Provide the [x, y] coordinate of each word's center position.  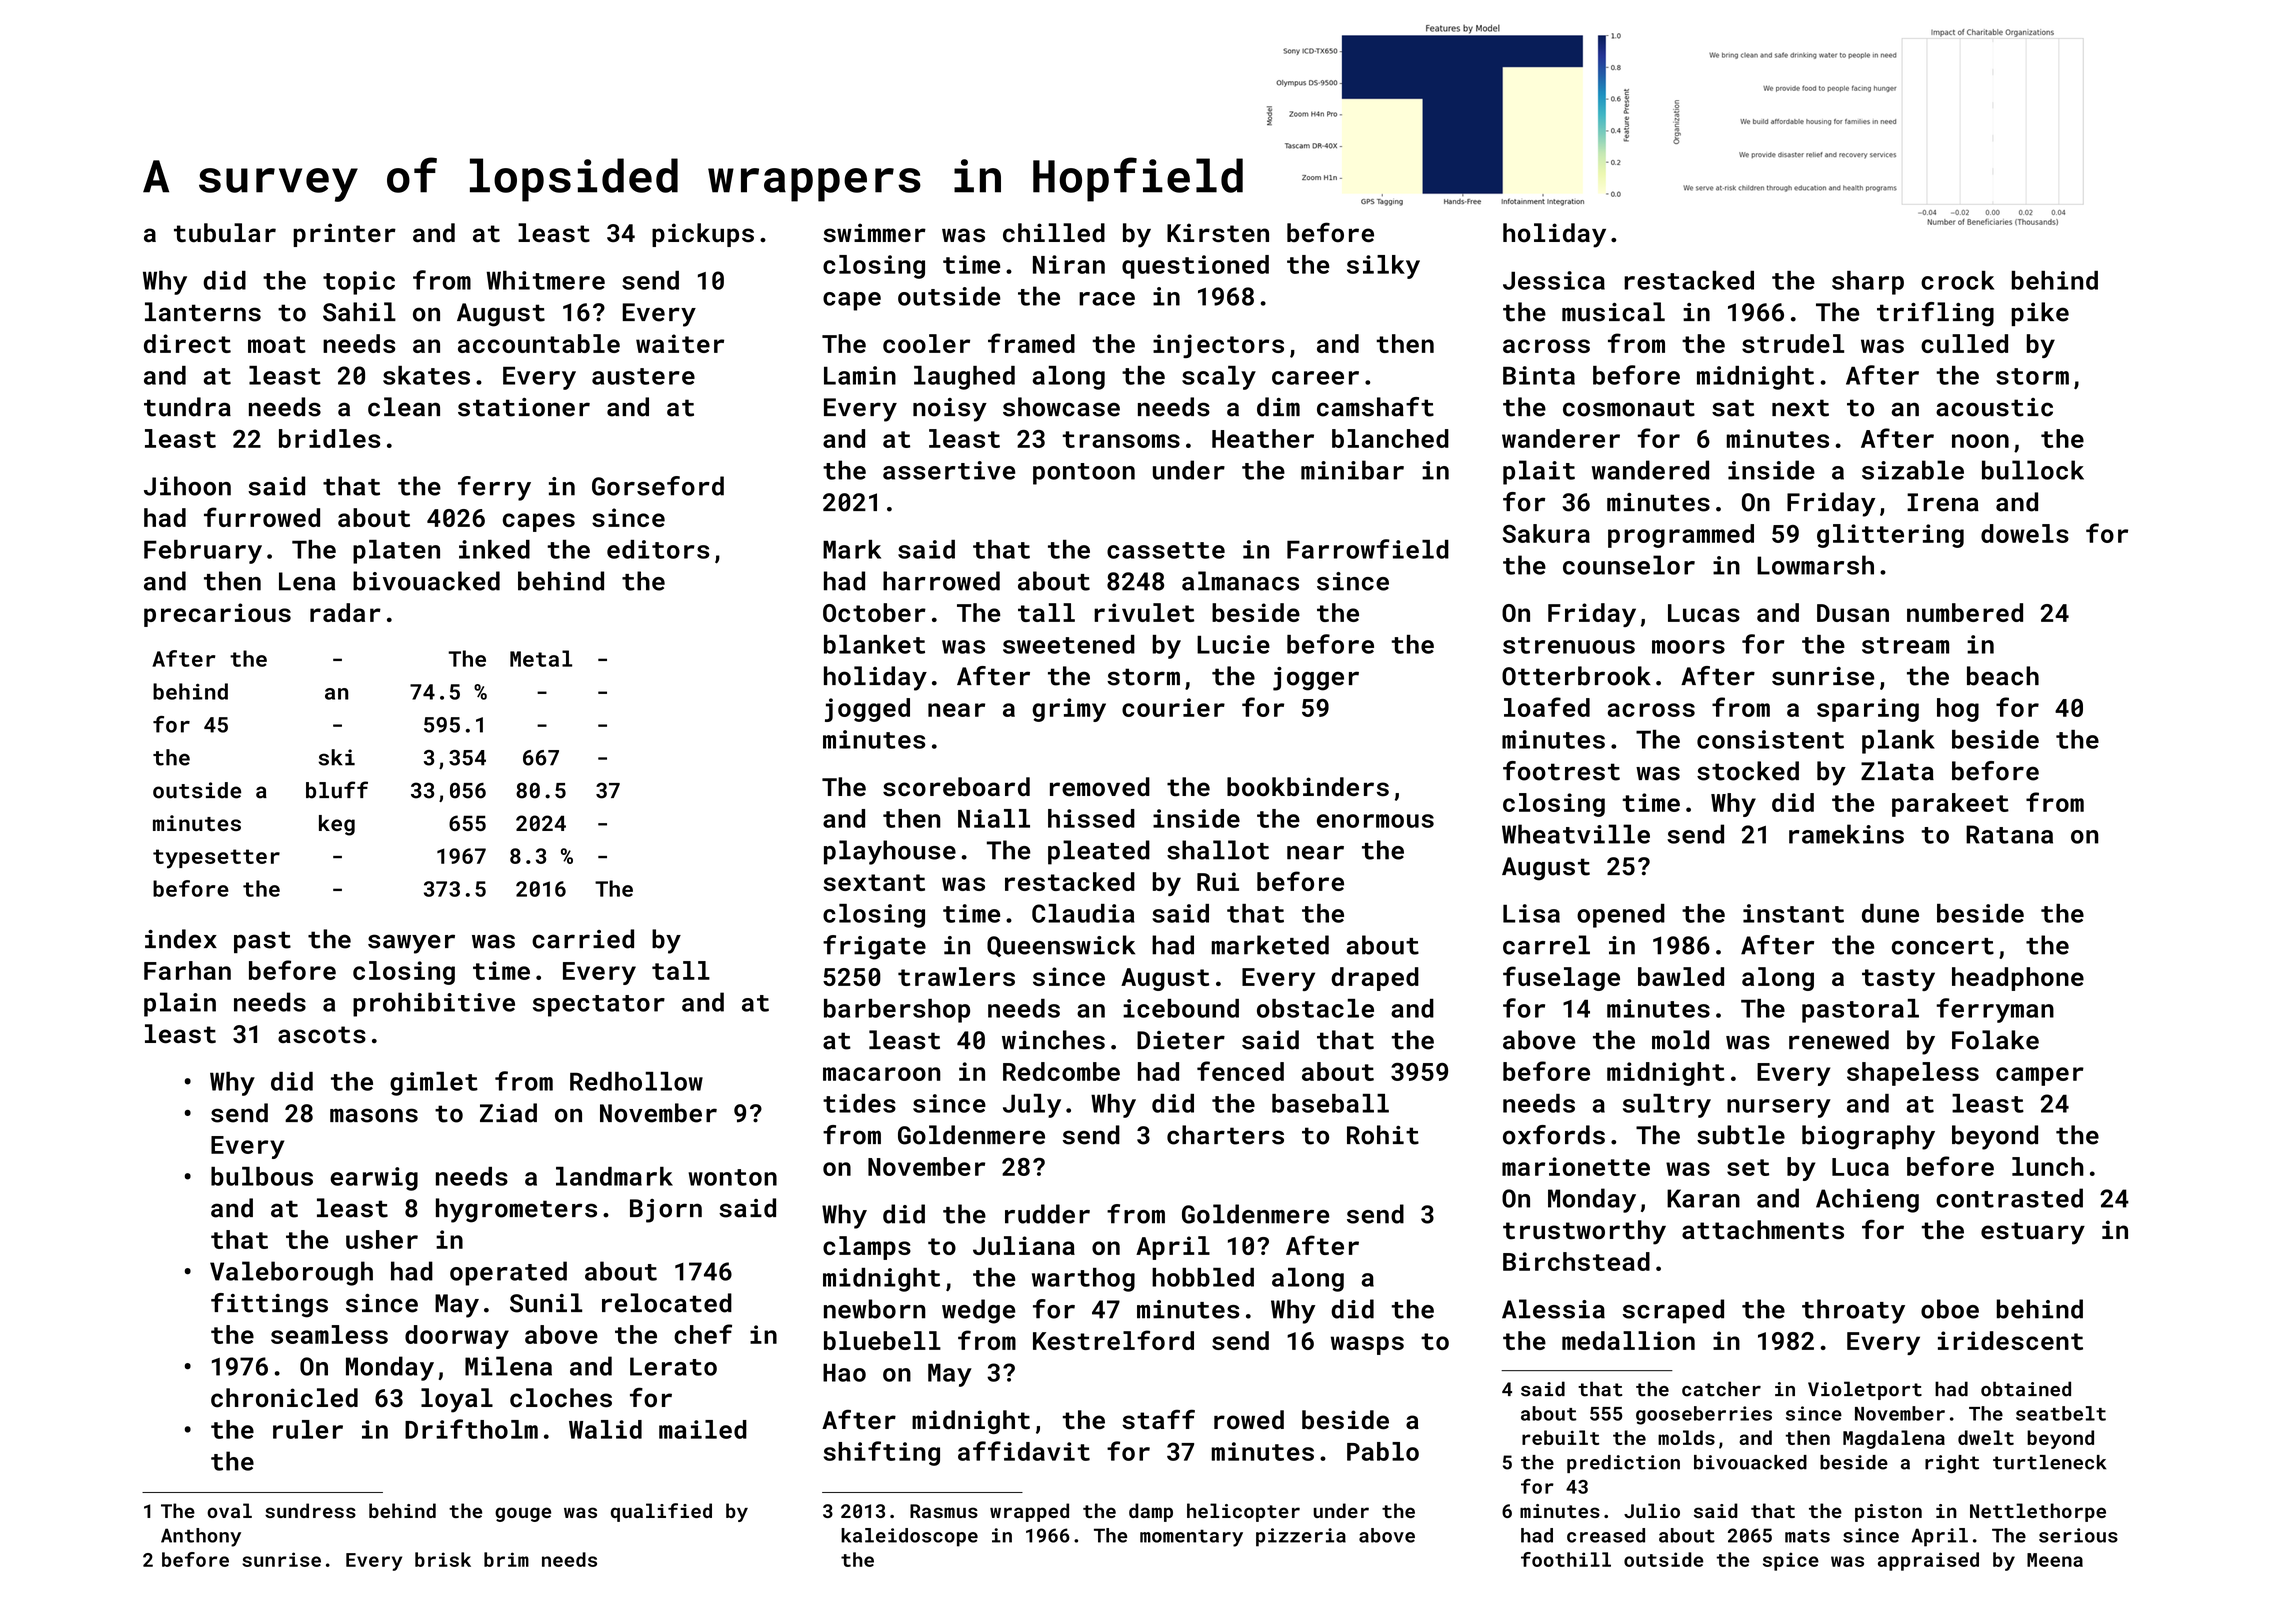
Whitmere [545, 280]
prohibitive [434, 1004]
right [1952, 1464]
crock [1957, 280]
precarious [217, 615]
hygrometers [516, 1210]
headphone [2018, 979]
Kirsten [1218, 233]
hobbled [1203, 1277]
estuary [2033, 1233]
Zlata [1897, 771]
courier [1173, 707]
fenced [1240, 1071]
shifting [881, 1453]
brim [506, 1559]
